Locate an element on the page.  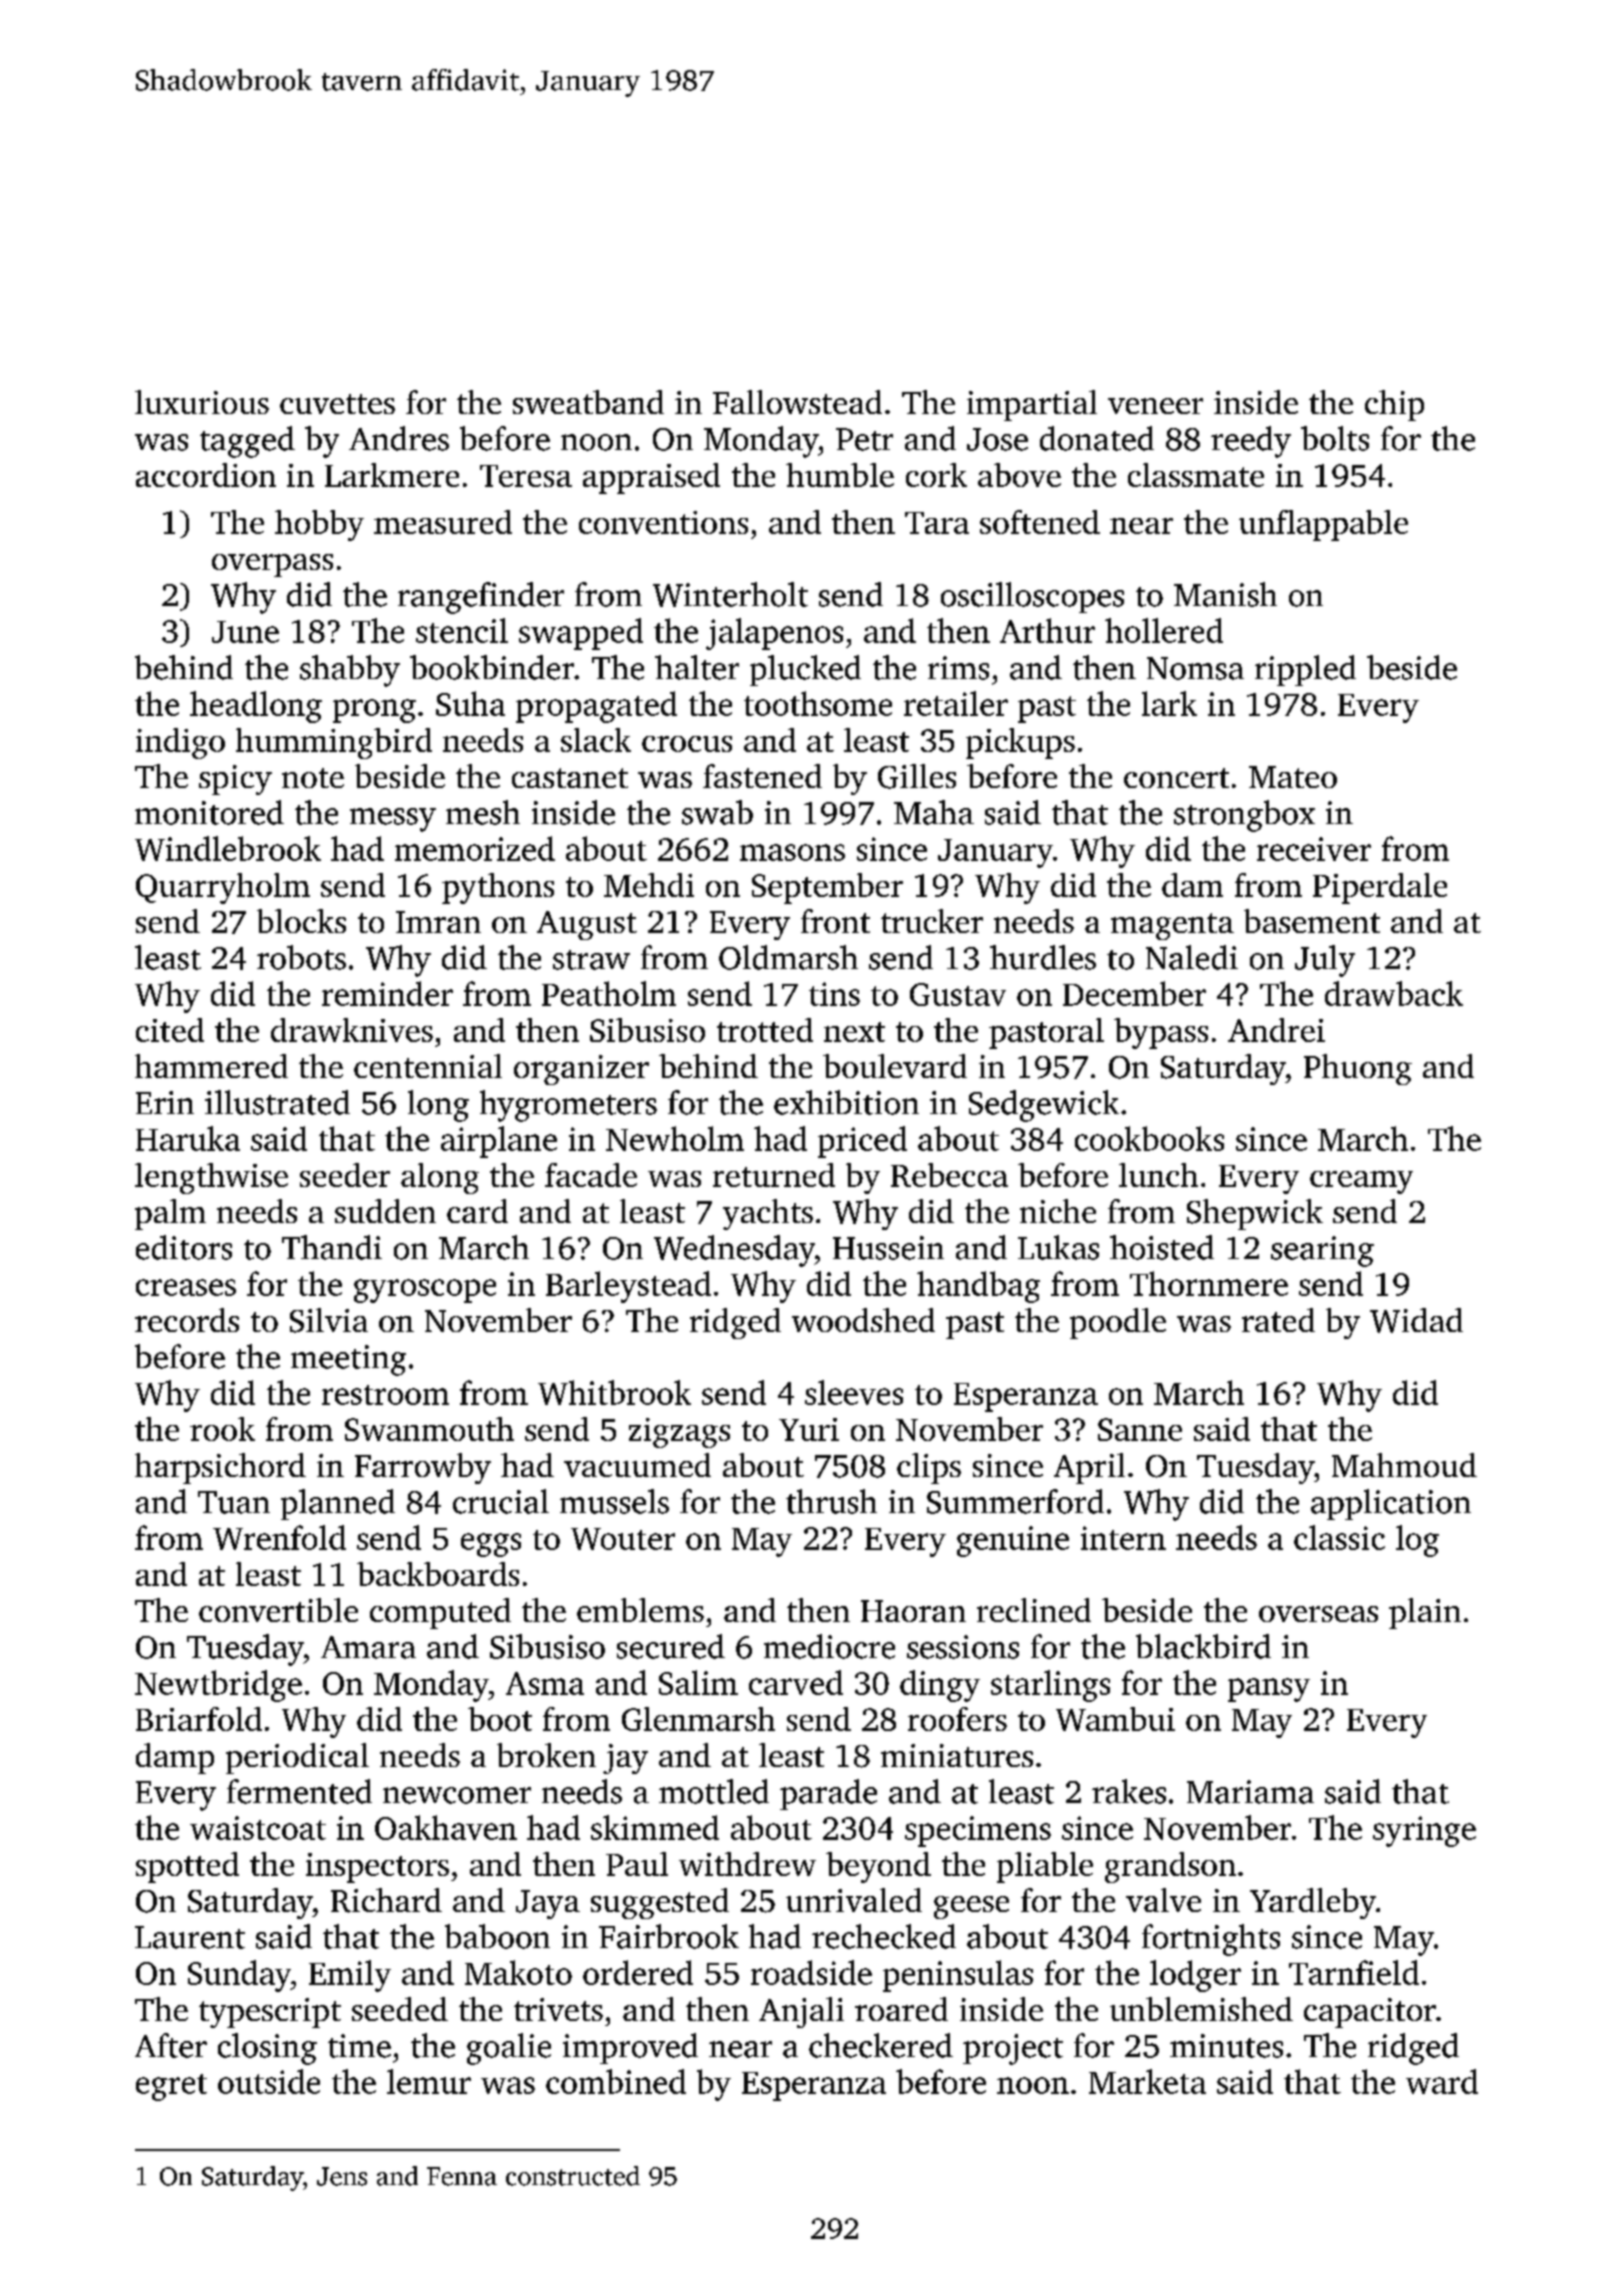
swab is located at coordinates (717, 812).
